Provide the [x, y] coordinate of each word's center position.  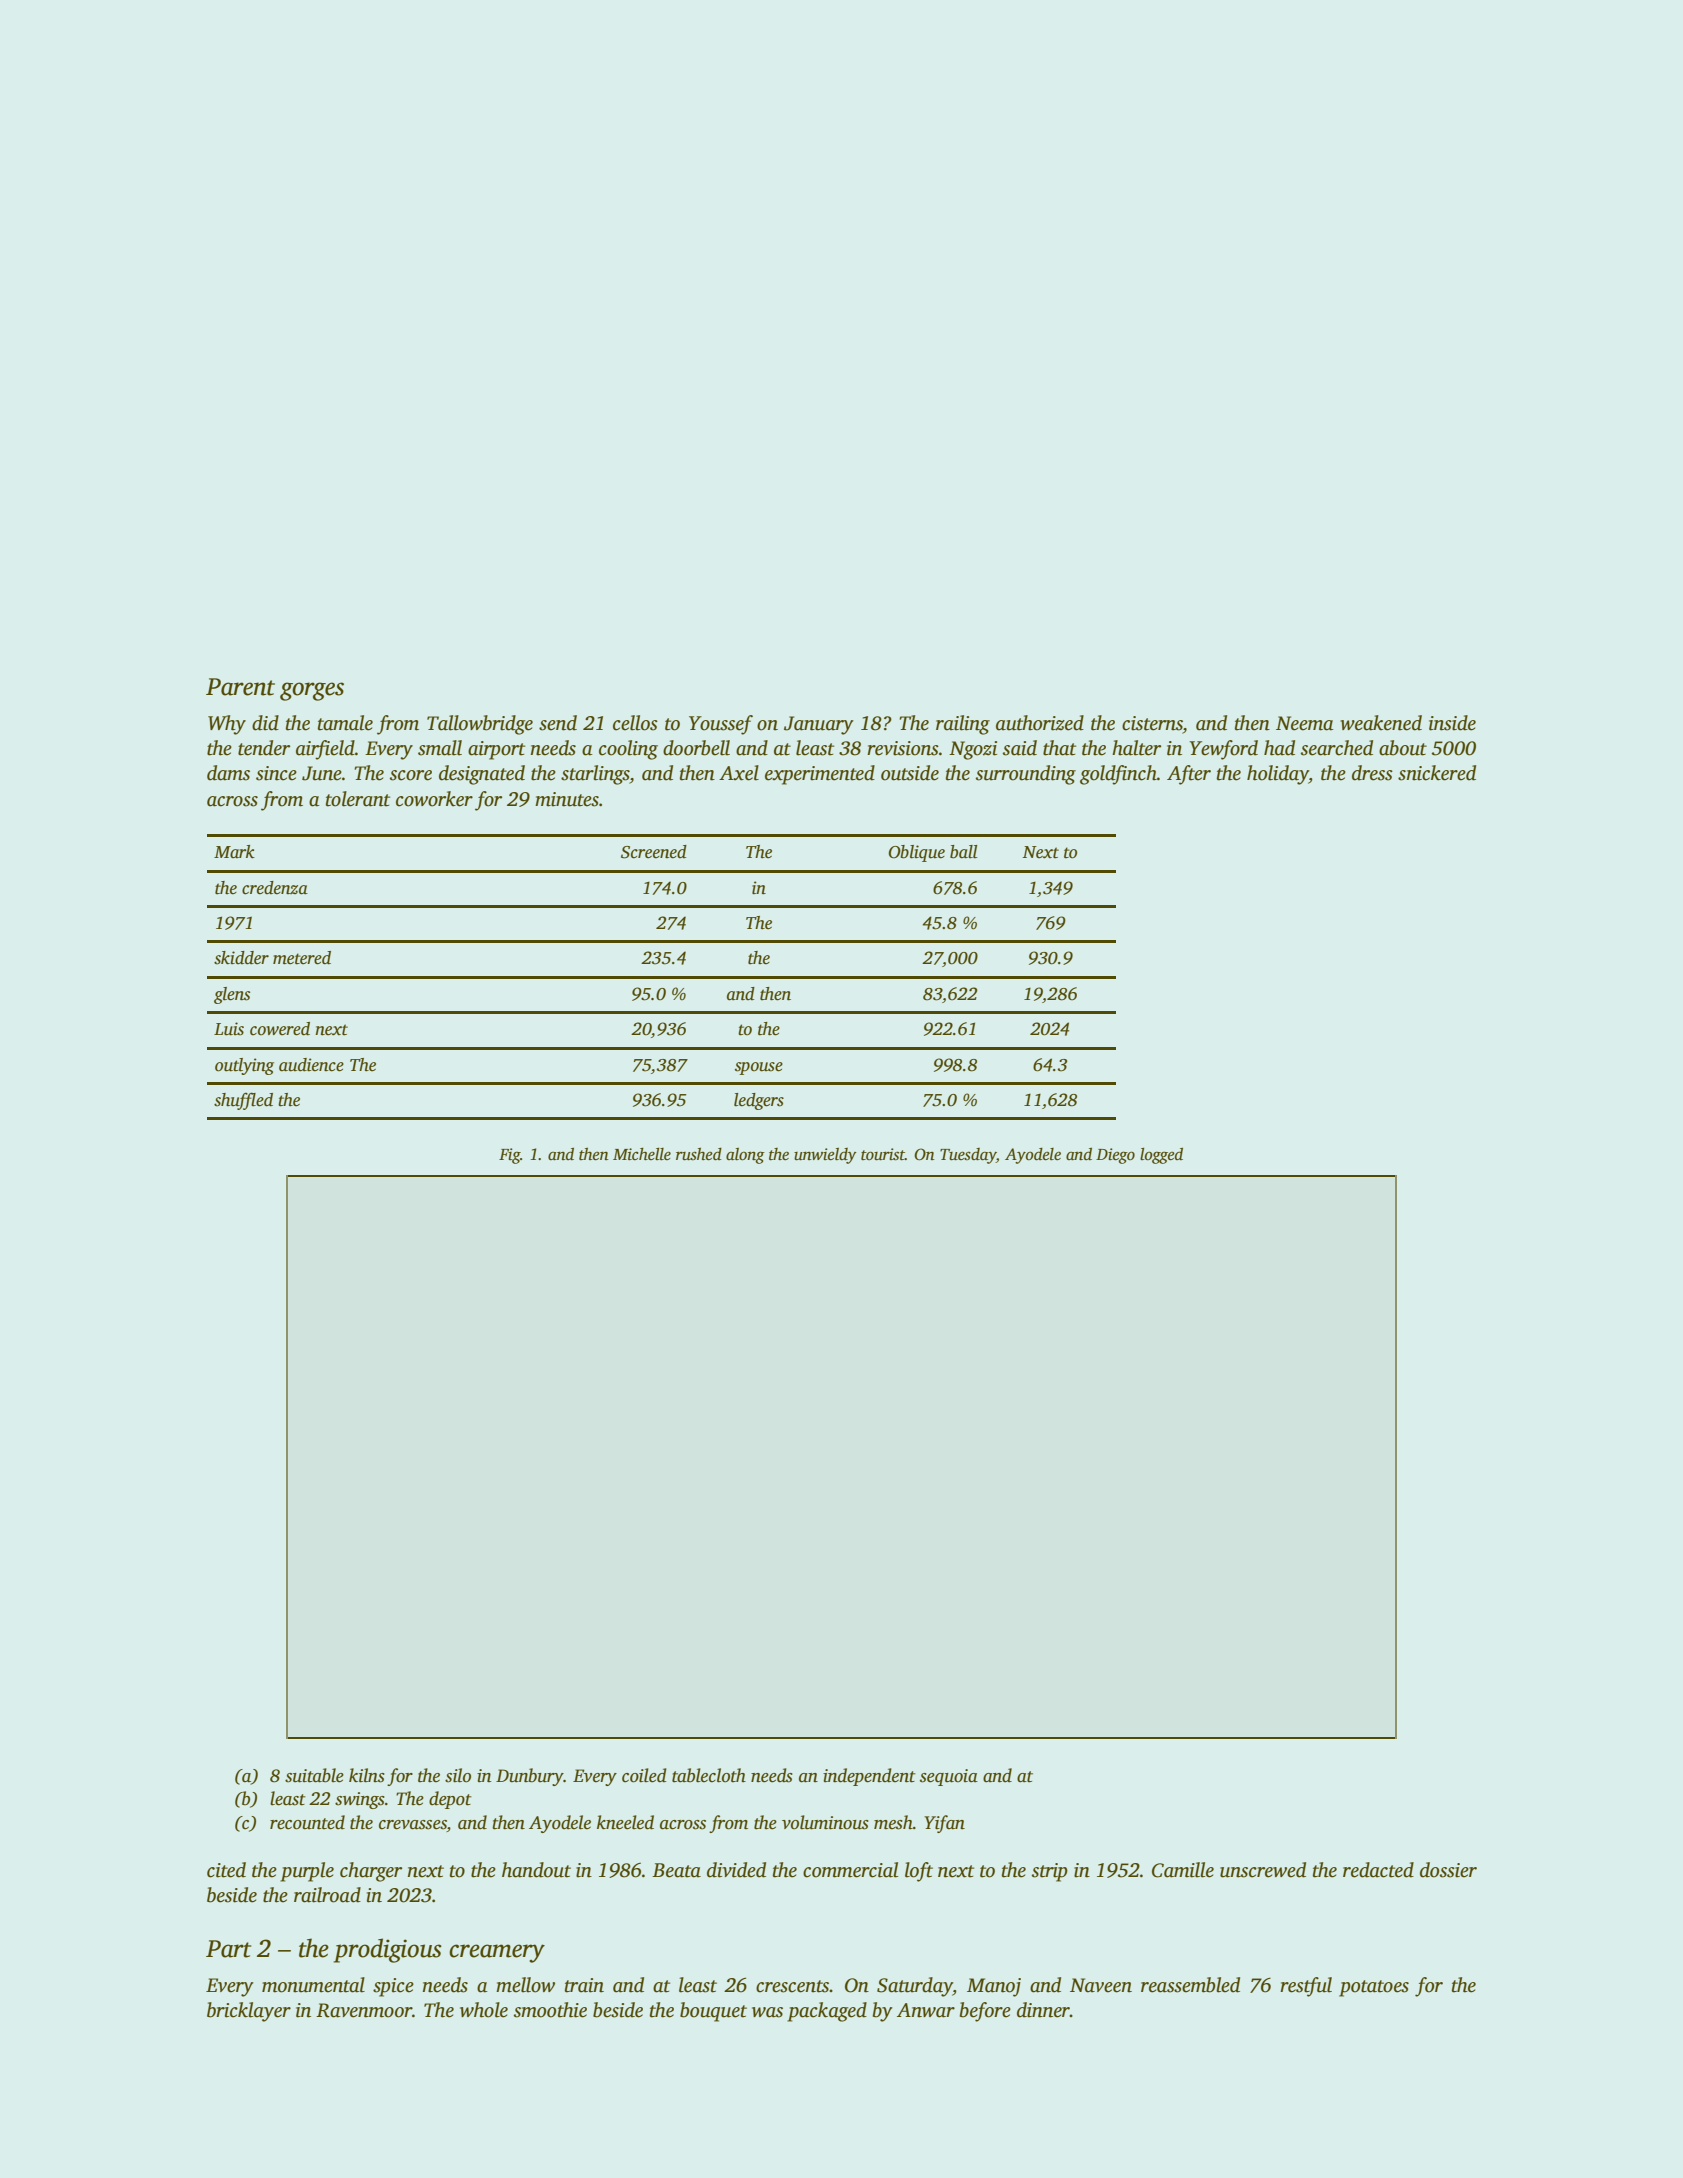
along [745, 1156]
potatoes [1374, 1988]
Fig [509, 1156]
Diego [1115, 1156]
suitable [314, 1775]
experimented [820, 775]
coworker [434, 799]
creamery [497, 1953]
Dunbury [530, 1777]
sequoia [949, 1777]
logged [1161, 1155]
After [1189, 775]
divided [736, 1870]
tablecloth [709, 1775]
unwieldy [825, 1156]
